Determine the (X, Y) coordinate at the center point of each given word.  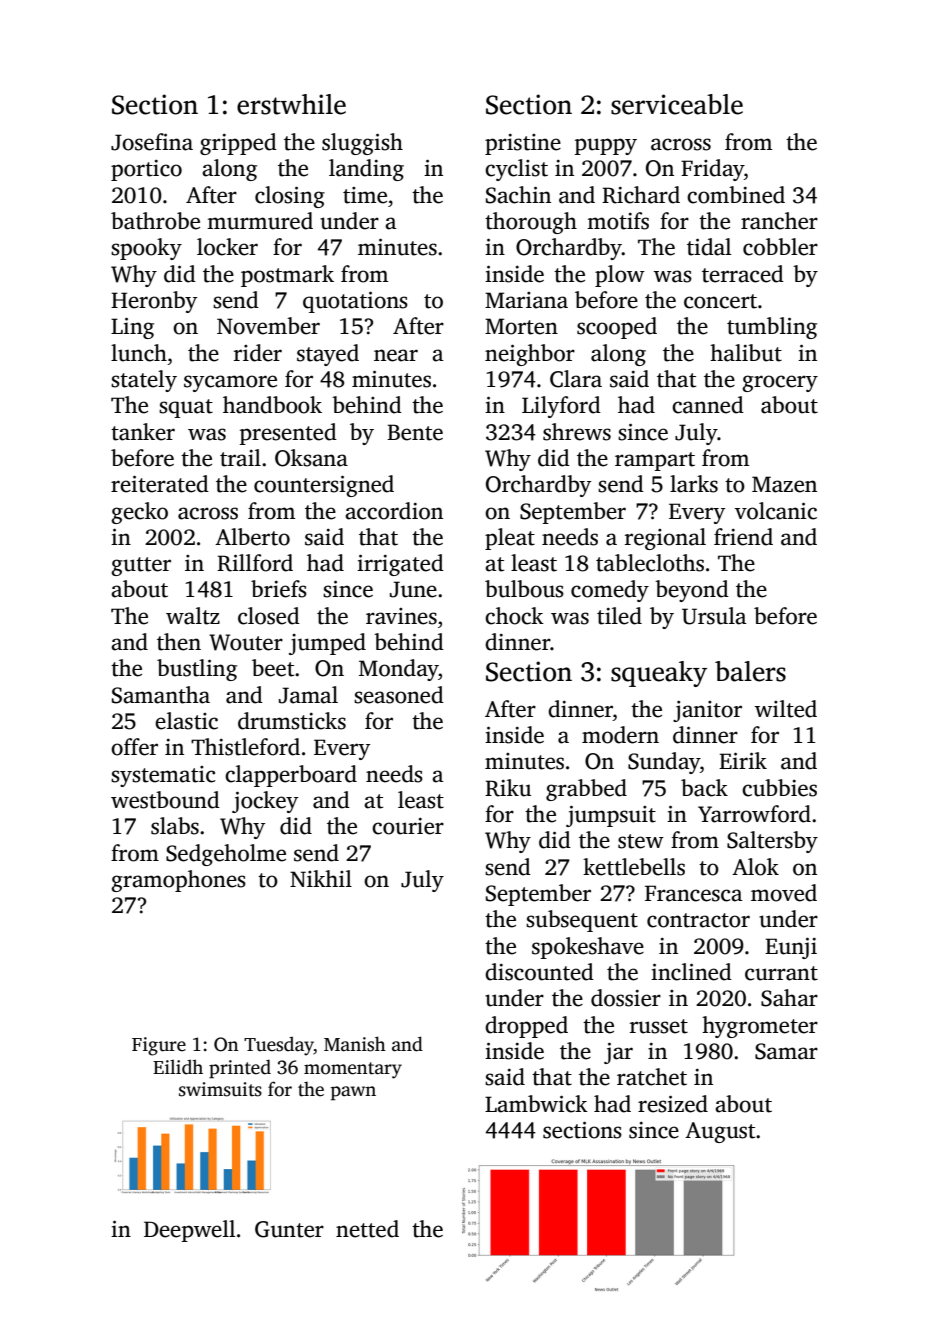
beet (273, 668)
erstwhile (291, 104)
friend (743, 537)
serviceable (677, 104)
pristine (523, 144)
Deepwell (189, 1231)
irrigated (400, 565)
